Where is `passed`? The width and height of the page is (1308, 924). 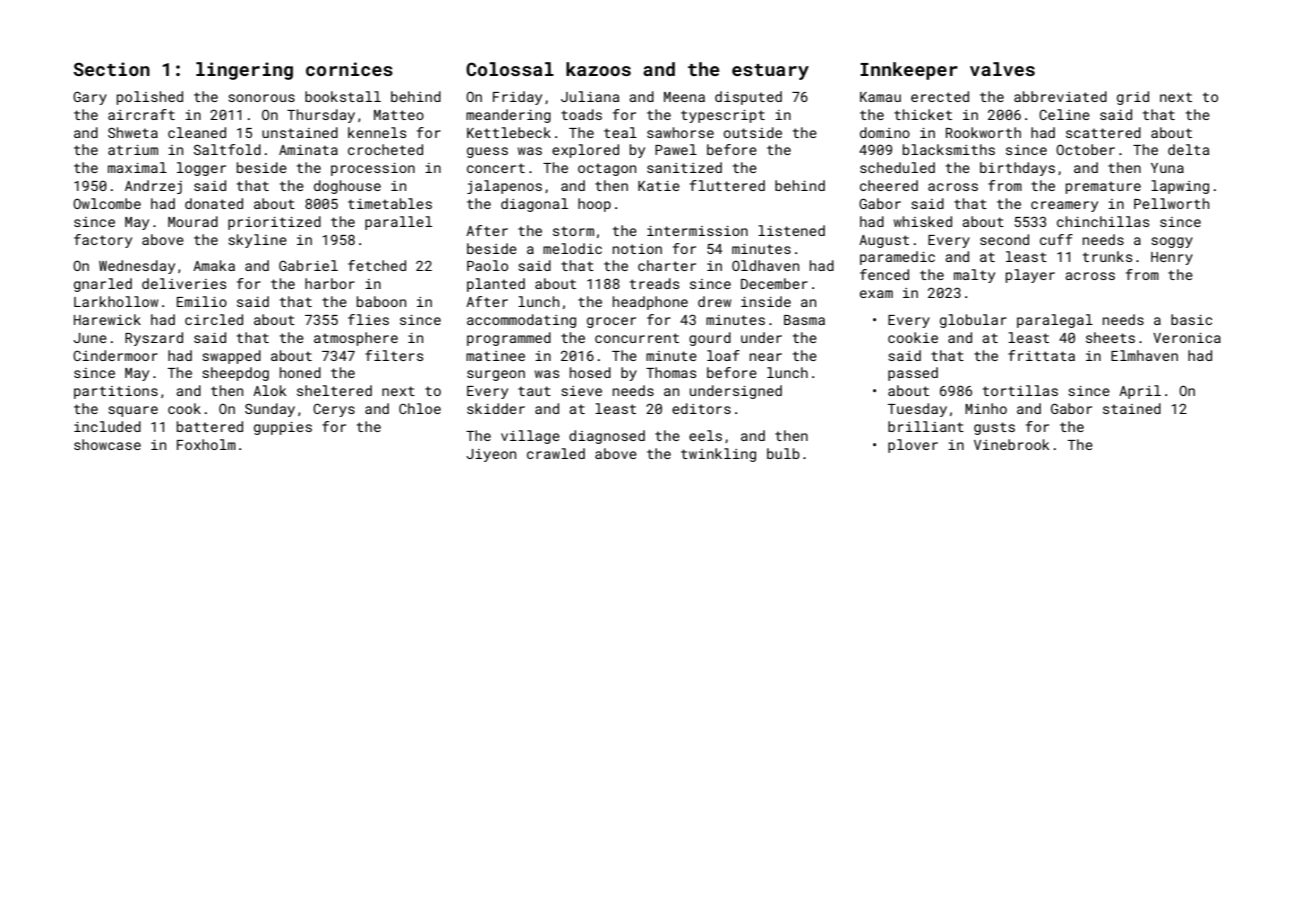
passed is located at coordinates (913, 374).
